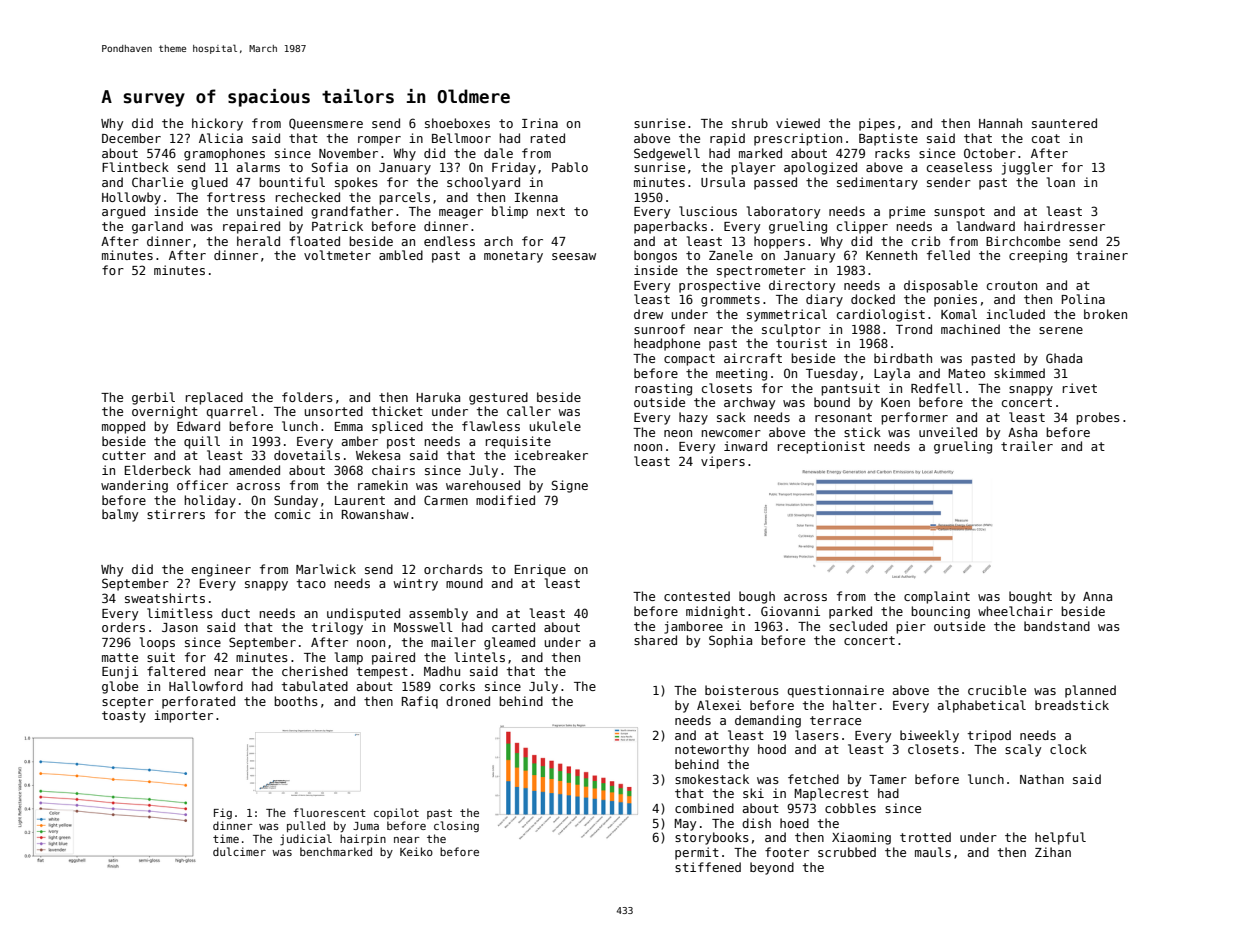 This image has width=1233, height=952. Describe the element at coordinates (1015, 611) in the image. I see `wheelchair` at that location.
